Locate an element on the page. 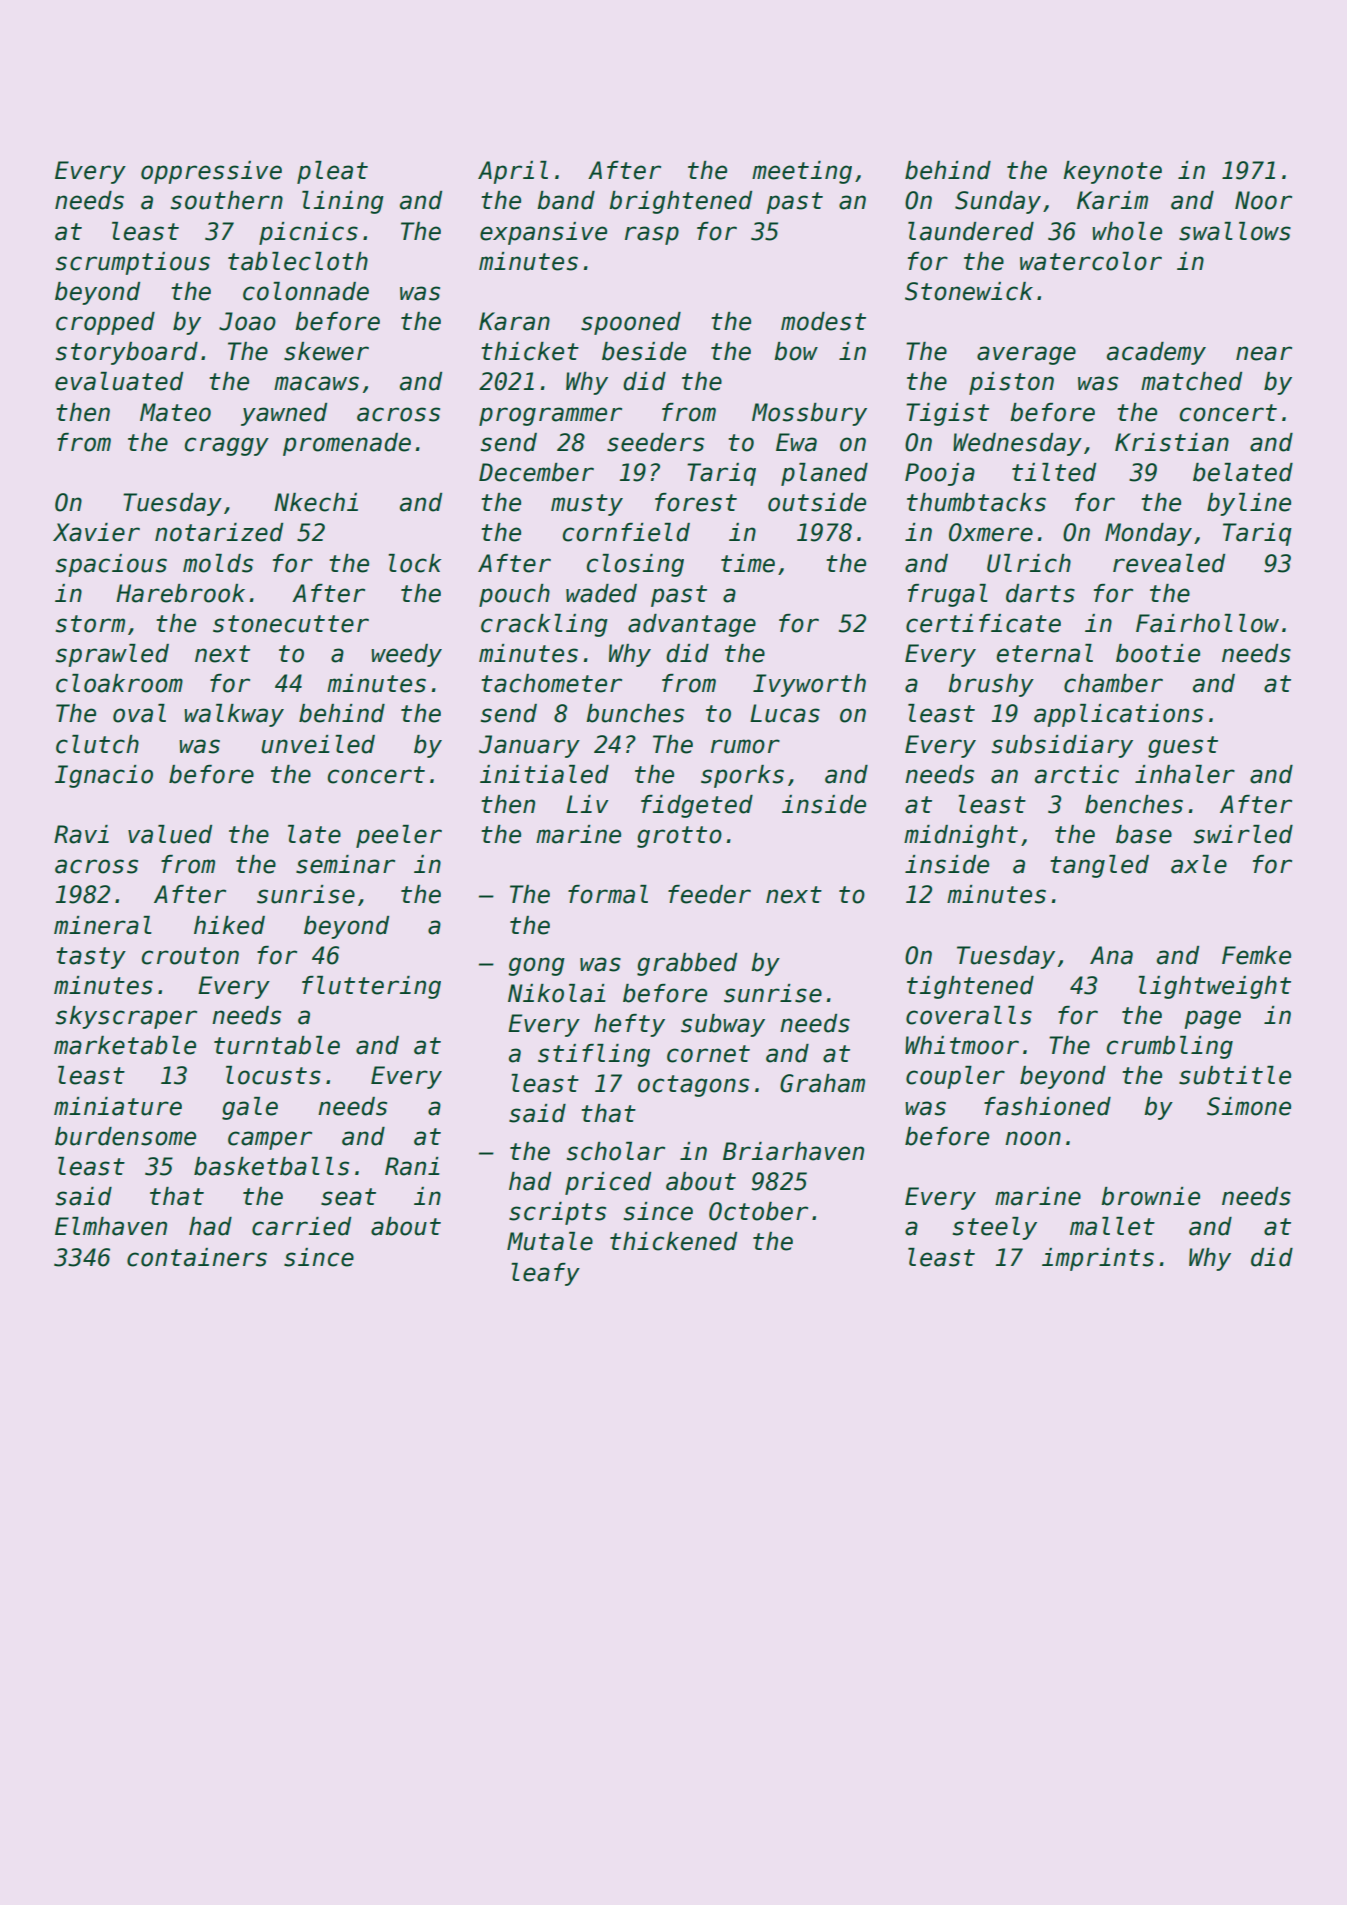  Monday is located at coordinates (1148, 534).
